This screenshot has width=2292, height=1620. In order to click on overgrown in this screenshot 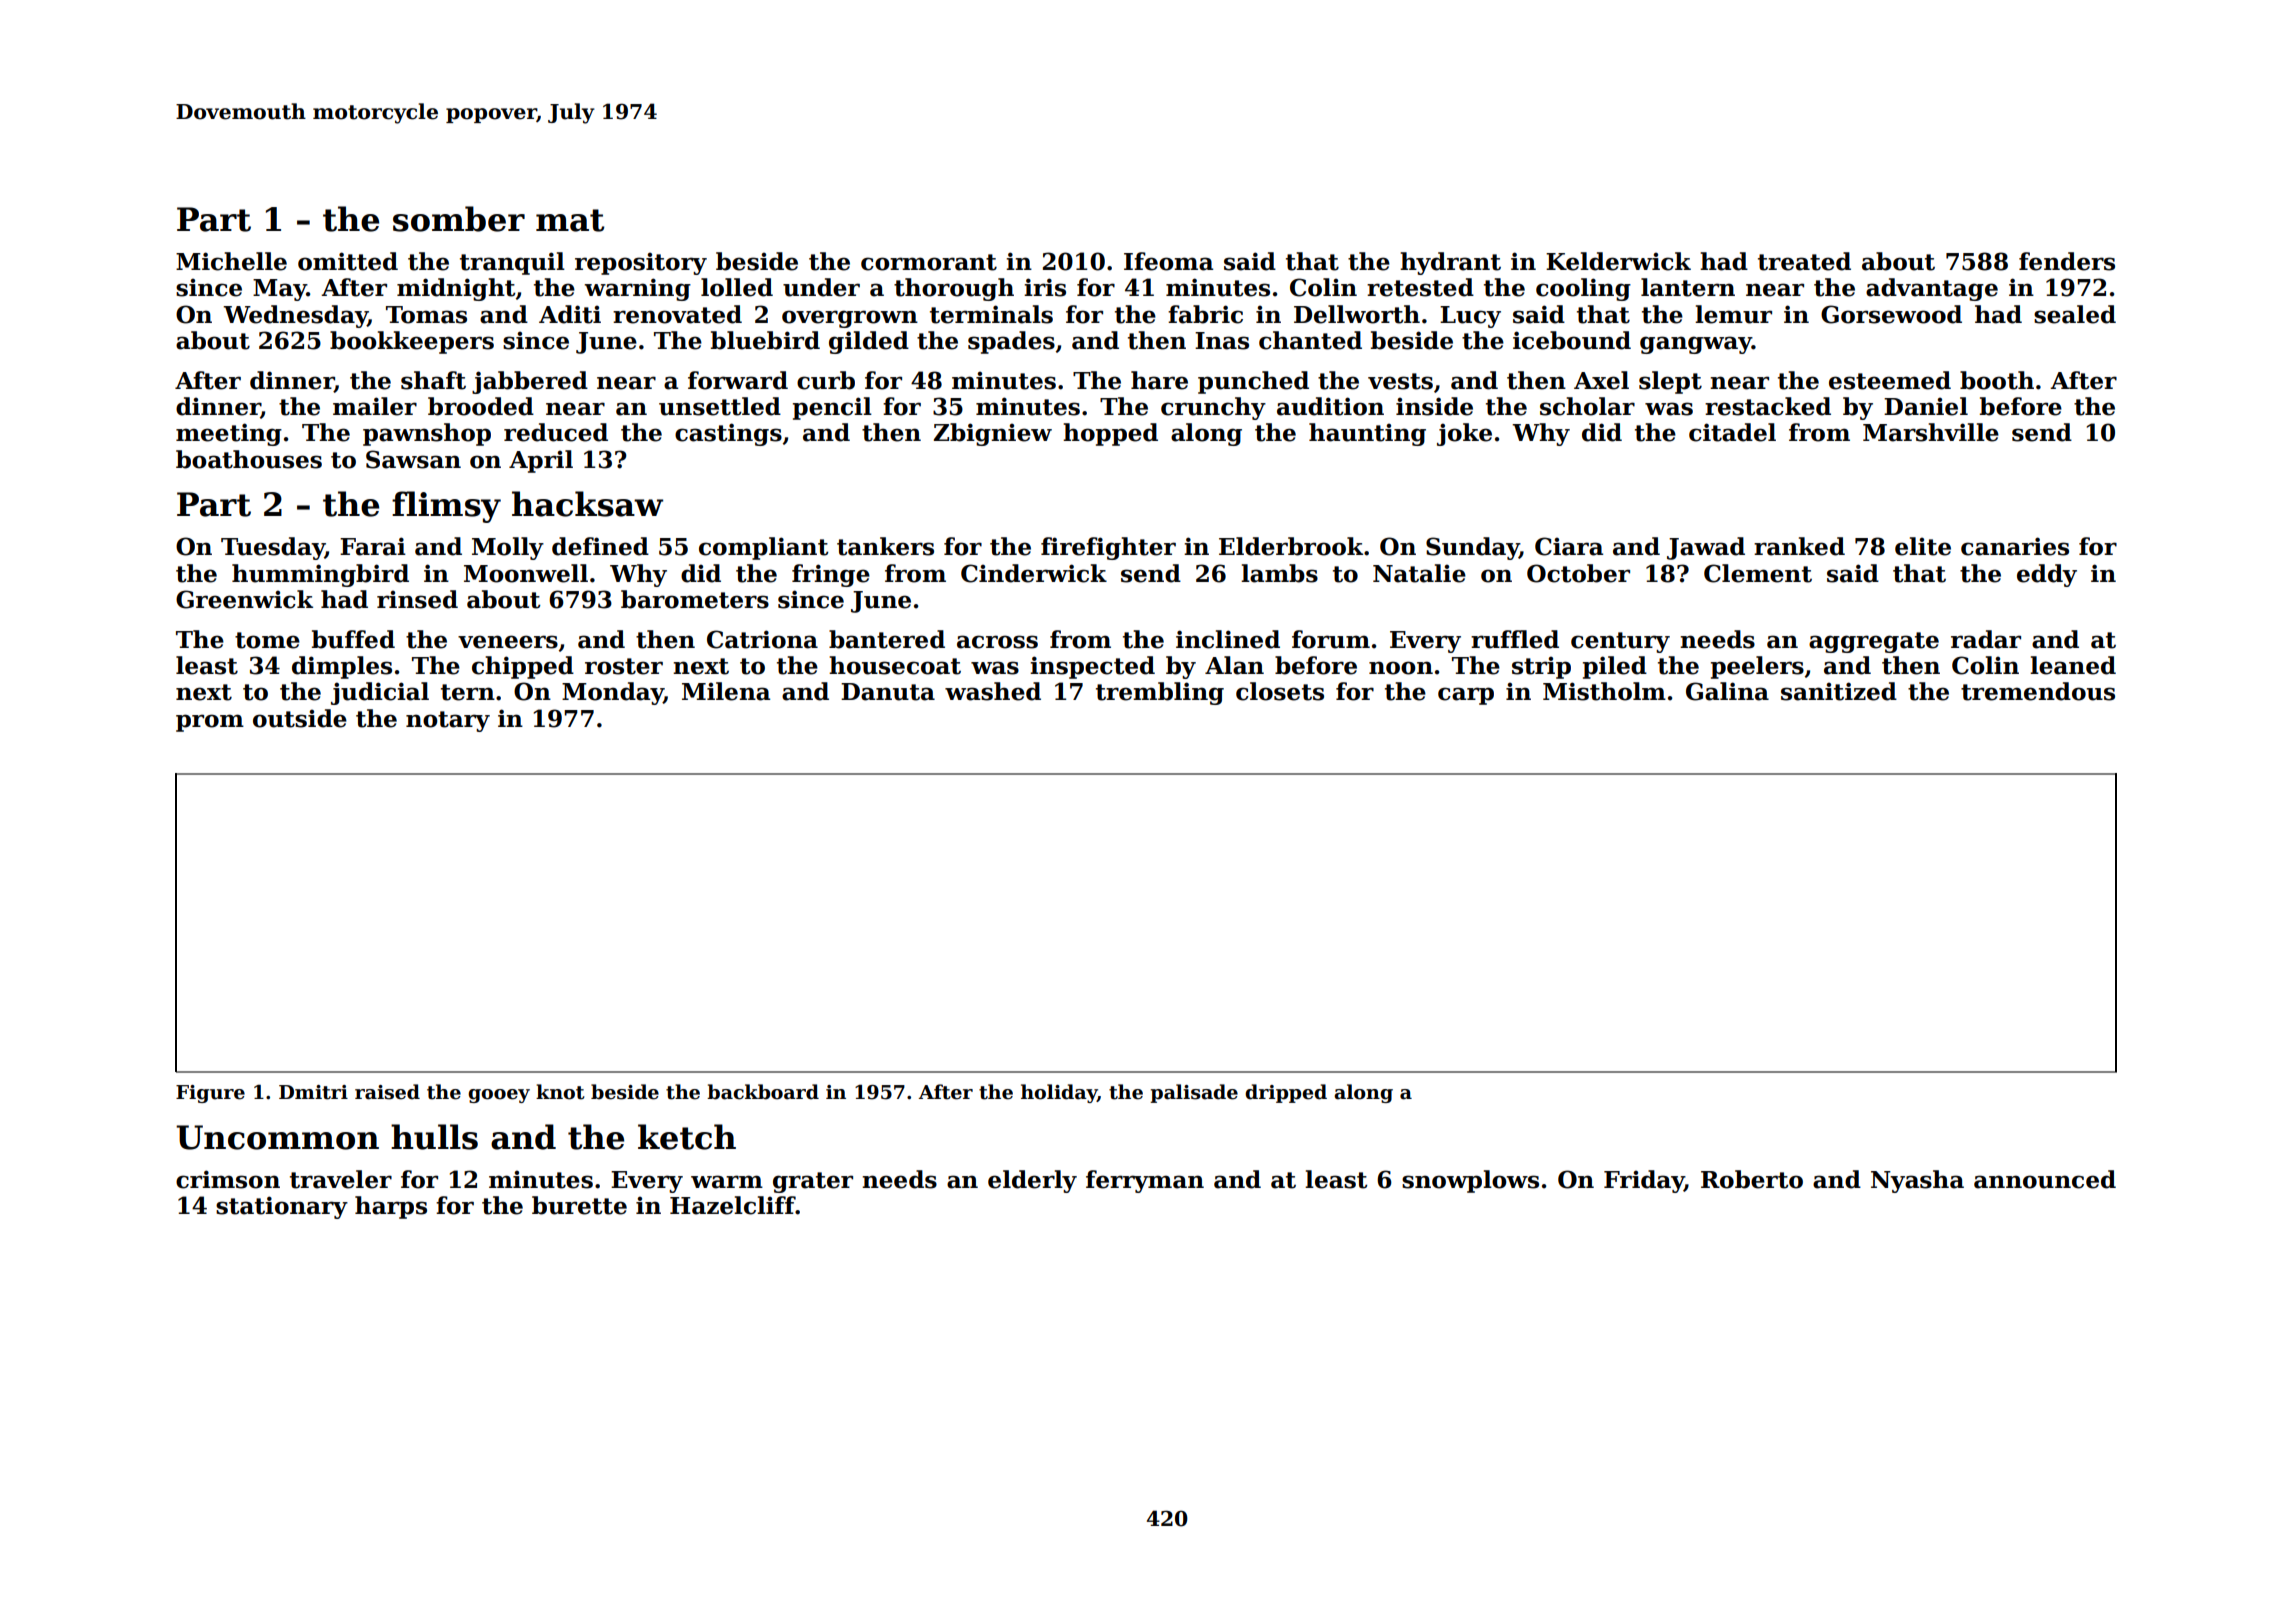, I will do `click(850, 319)`.
